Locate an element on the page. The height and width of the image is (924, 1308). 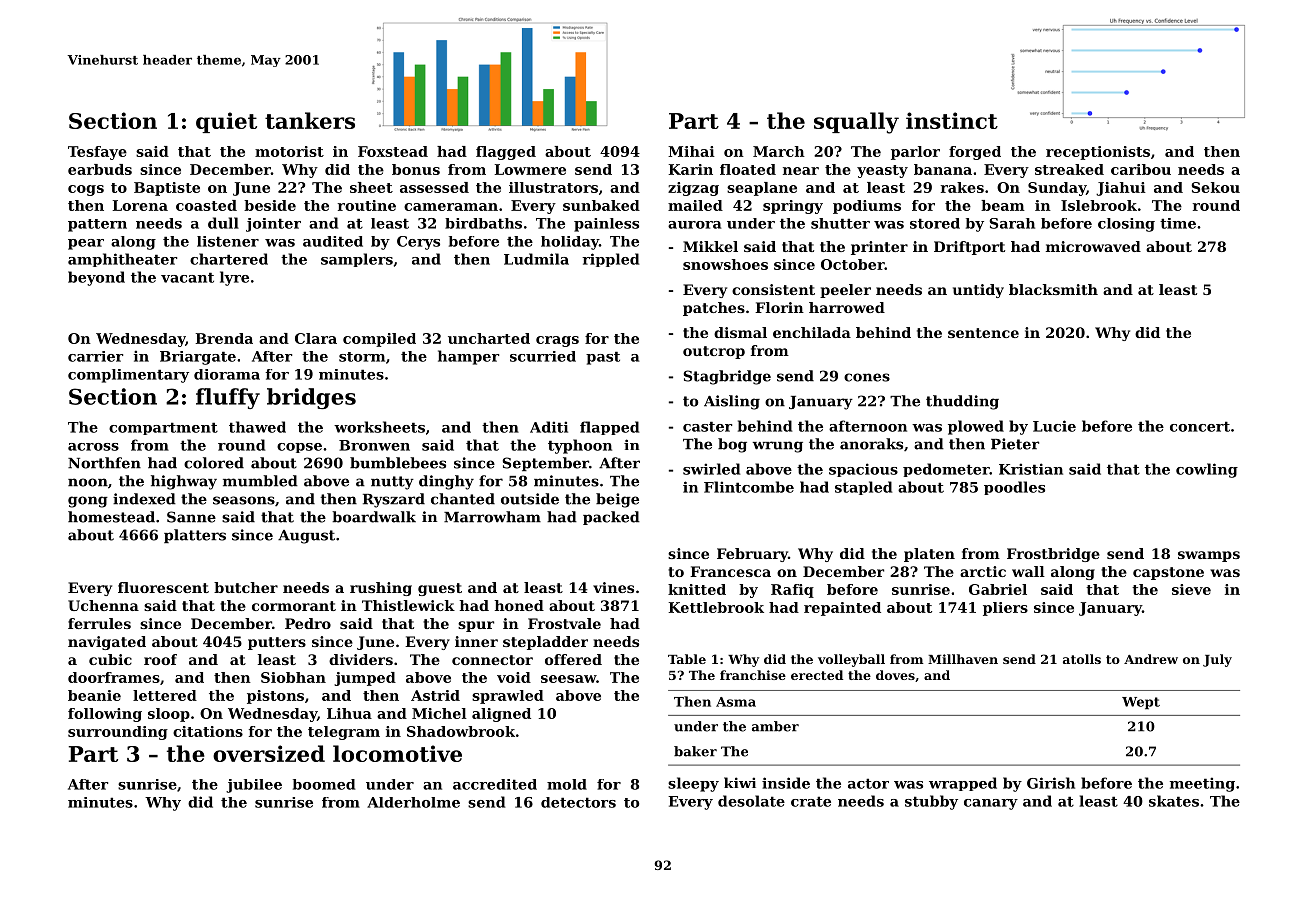
oversized is located at coordinates (269, 753).
